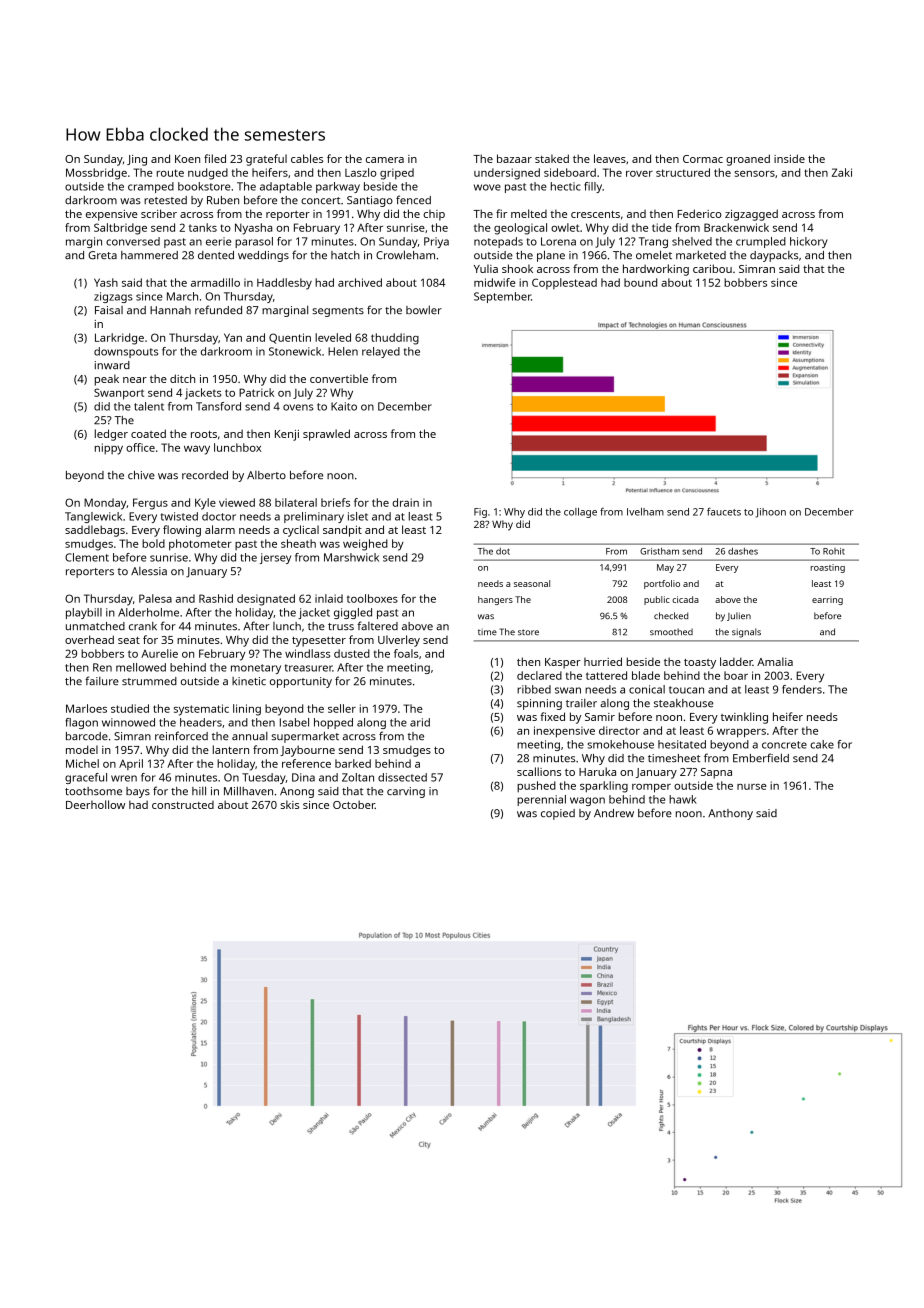  I want to click on Kaito, so click(344, 406).
